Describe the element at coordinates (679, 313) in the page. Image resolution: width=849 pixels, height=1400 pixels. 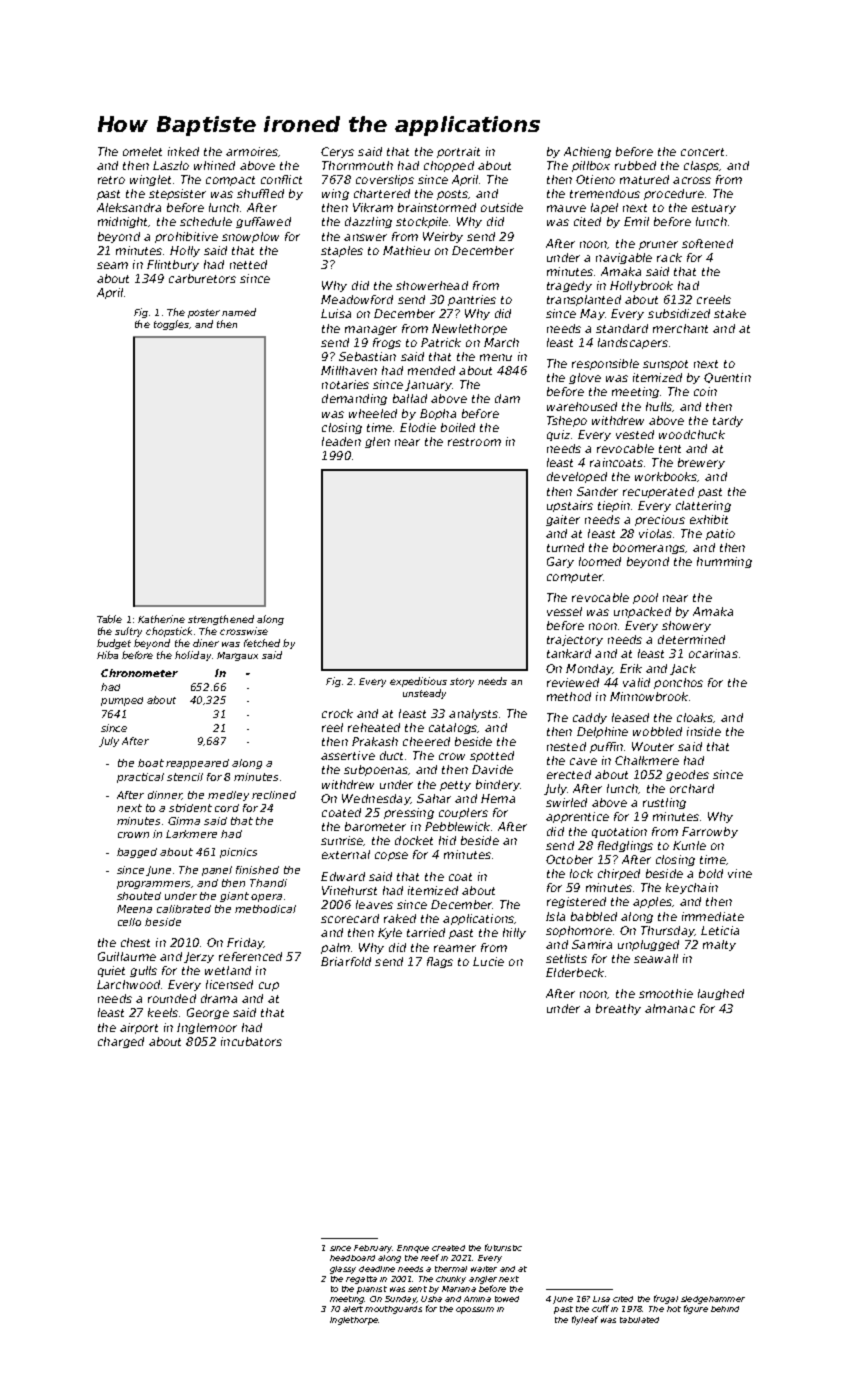
I see `subsidized` at that location.
